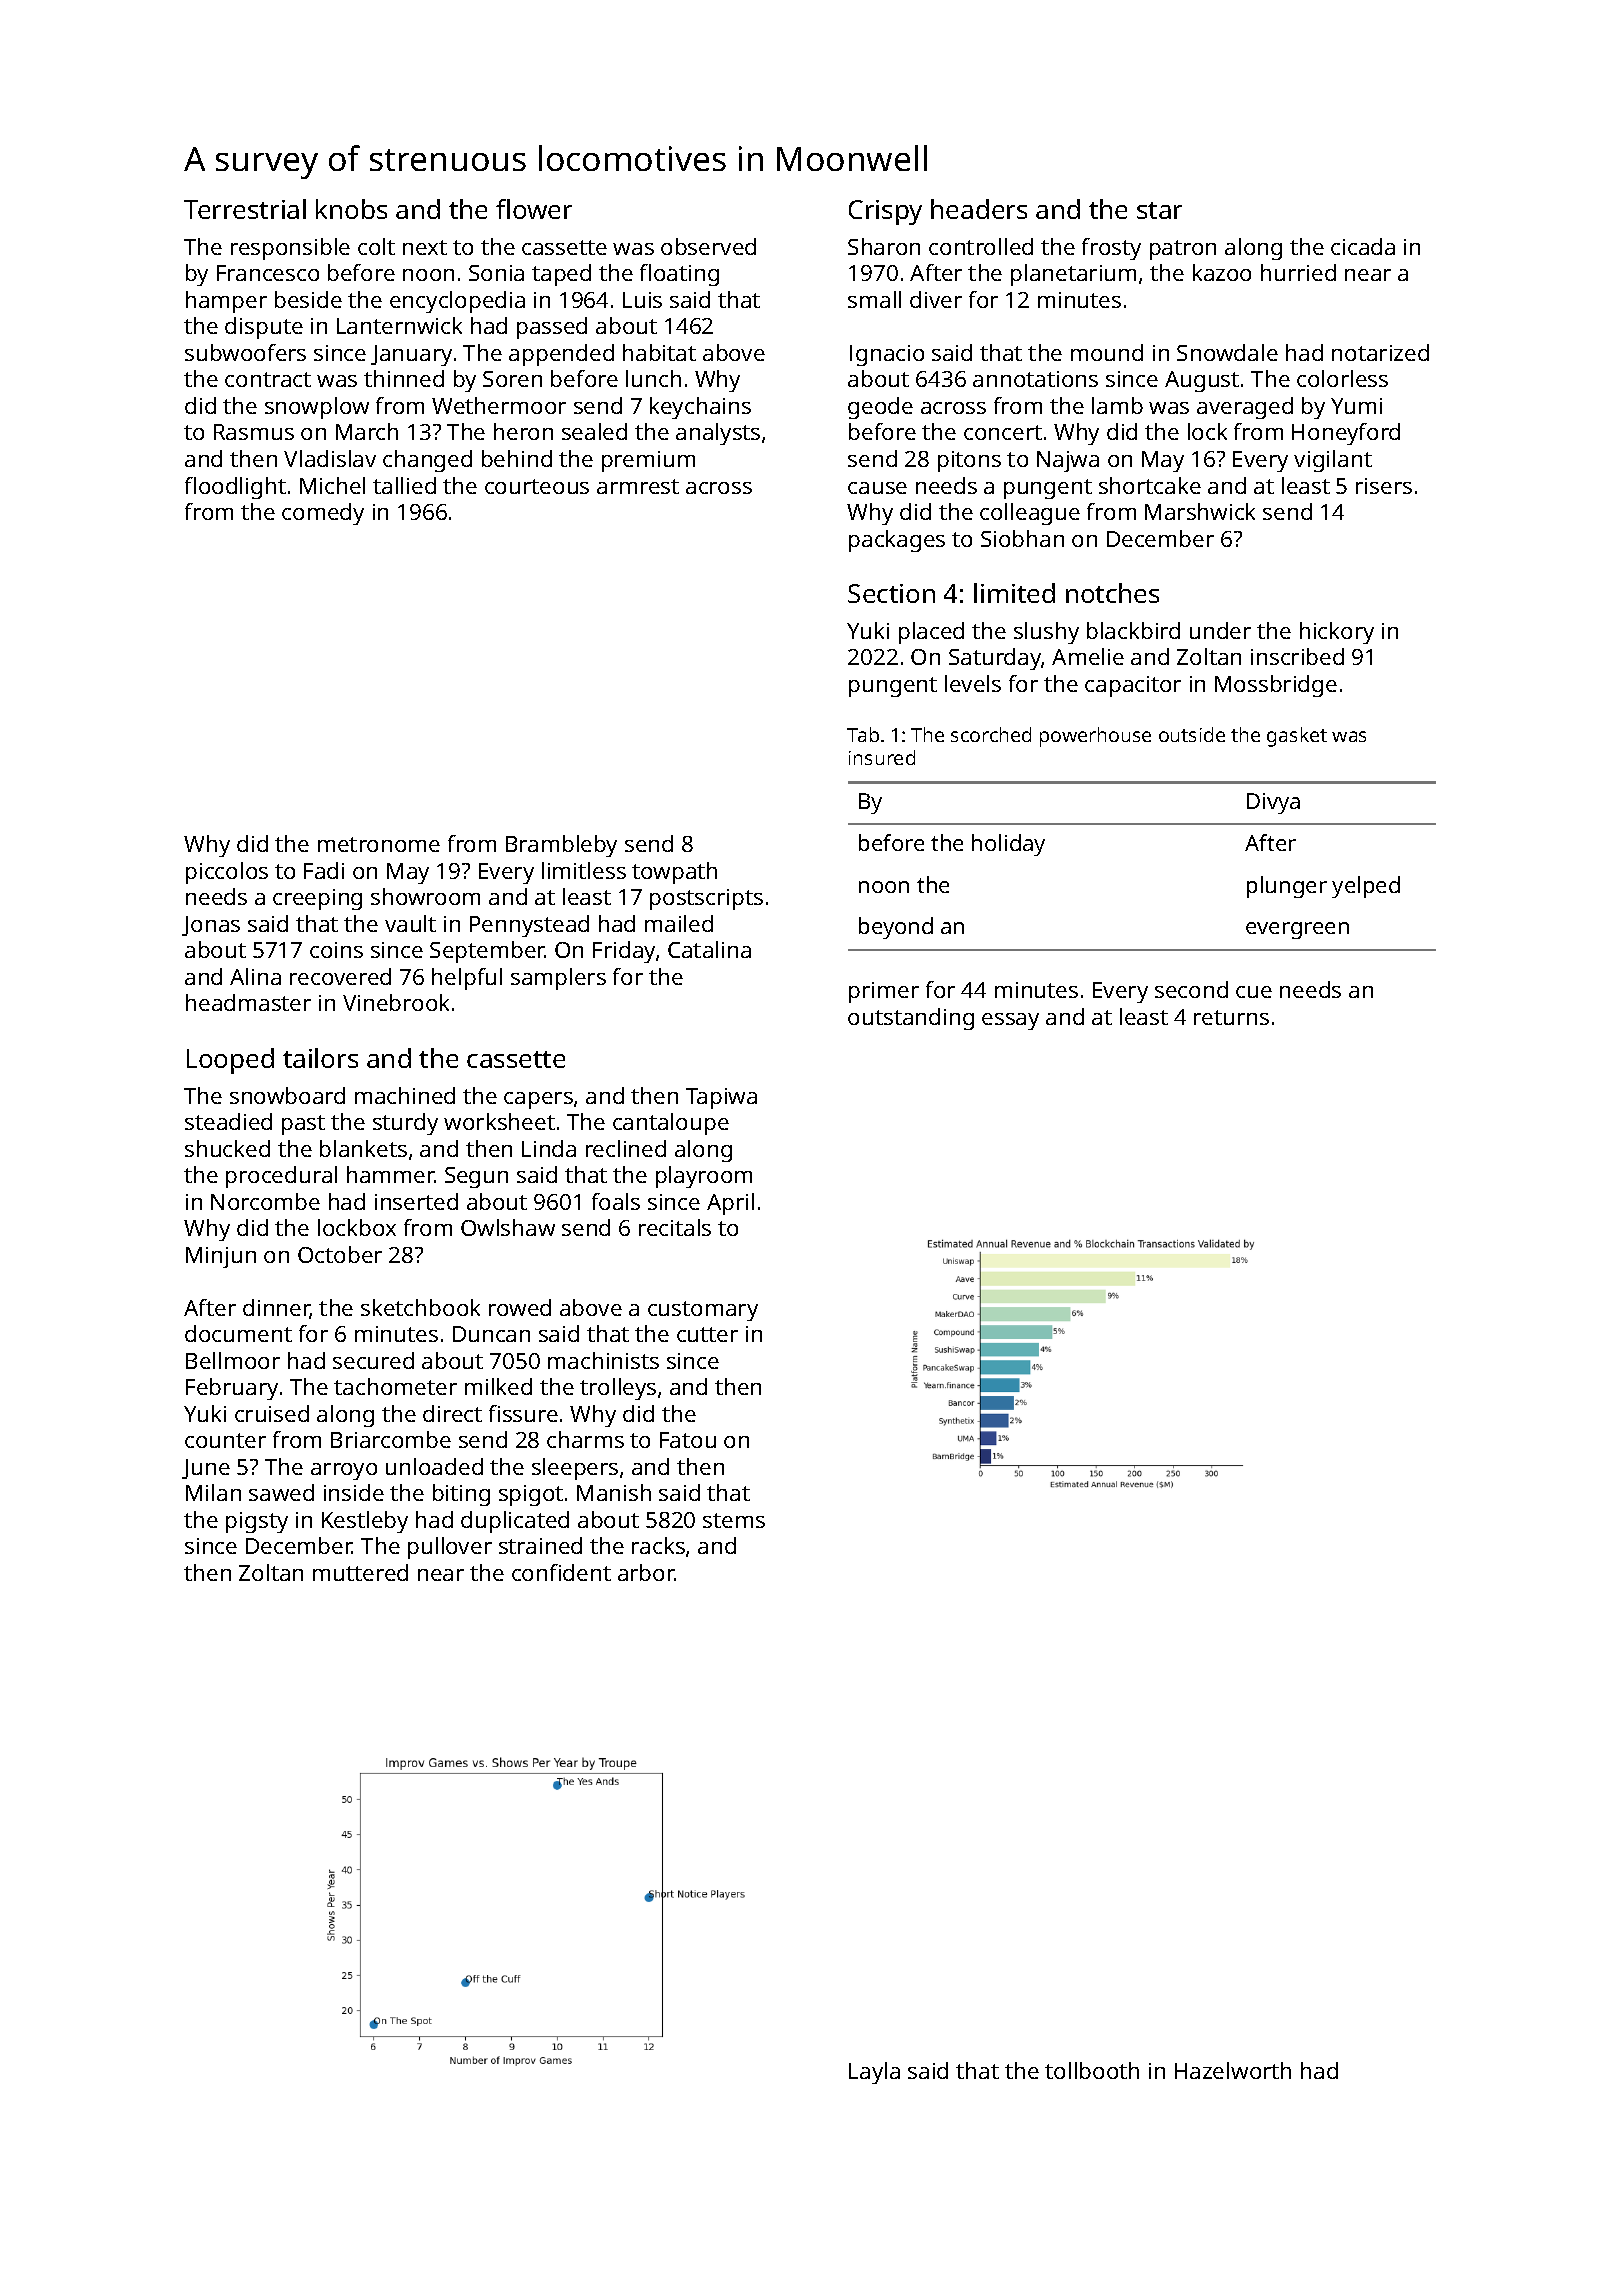  What do you see at coordinates (1231, 1017) in the screenshot?
I see `returns` at bounding box center [1231, 1017].
